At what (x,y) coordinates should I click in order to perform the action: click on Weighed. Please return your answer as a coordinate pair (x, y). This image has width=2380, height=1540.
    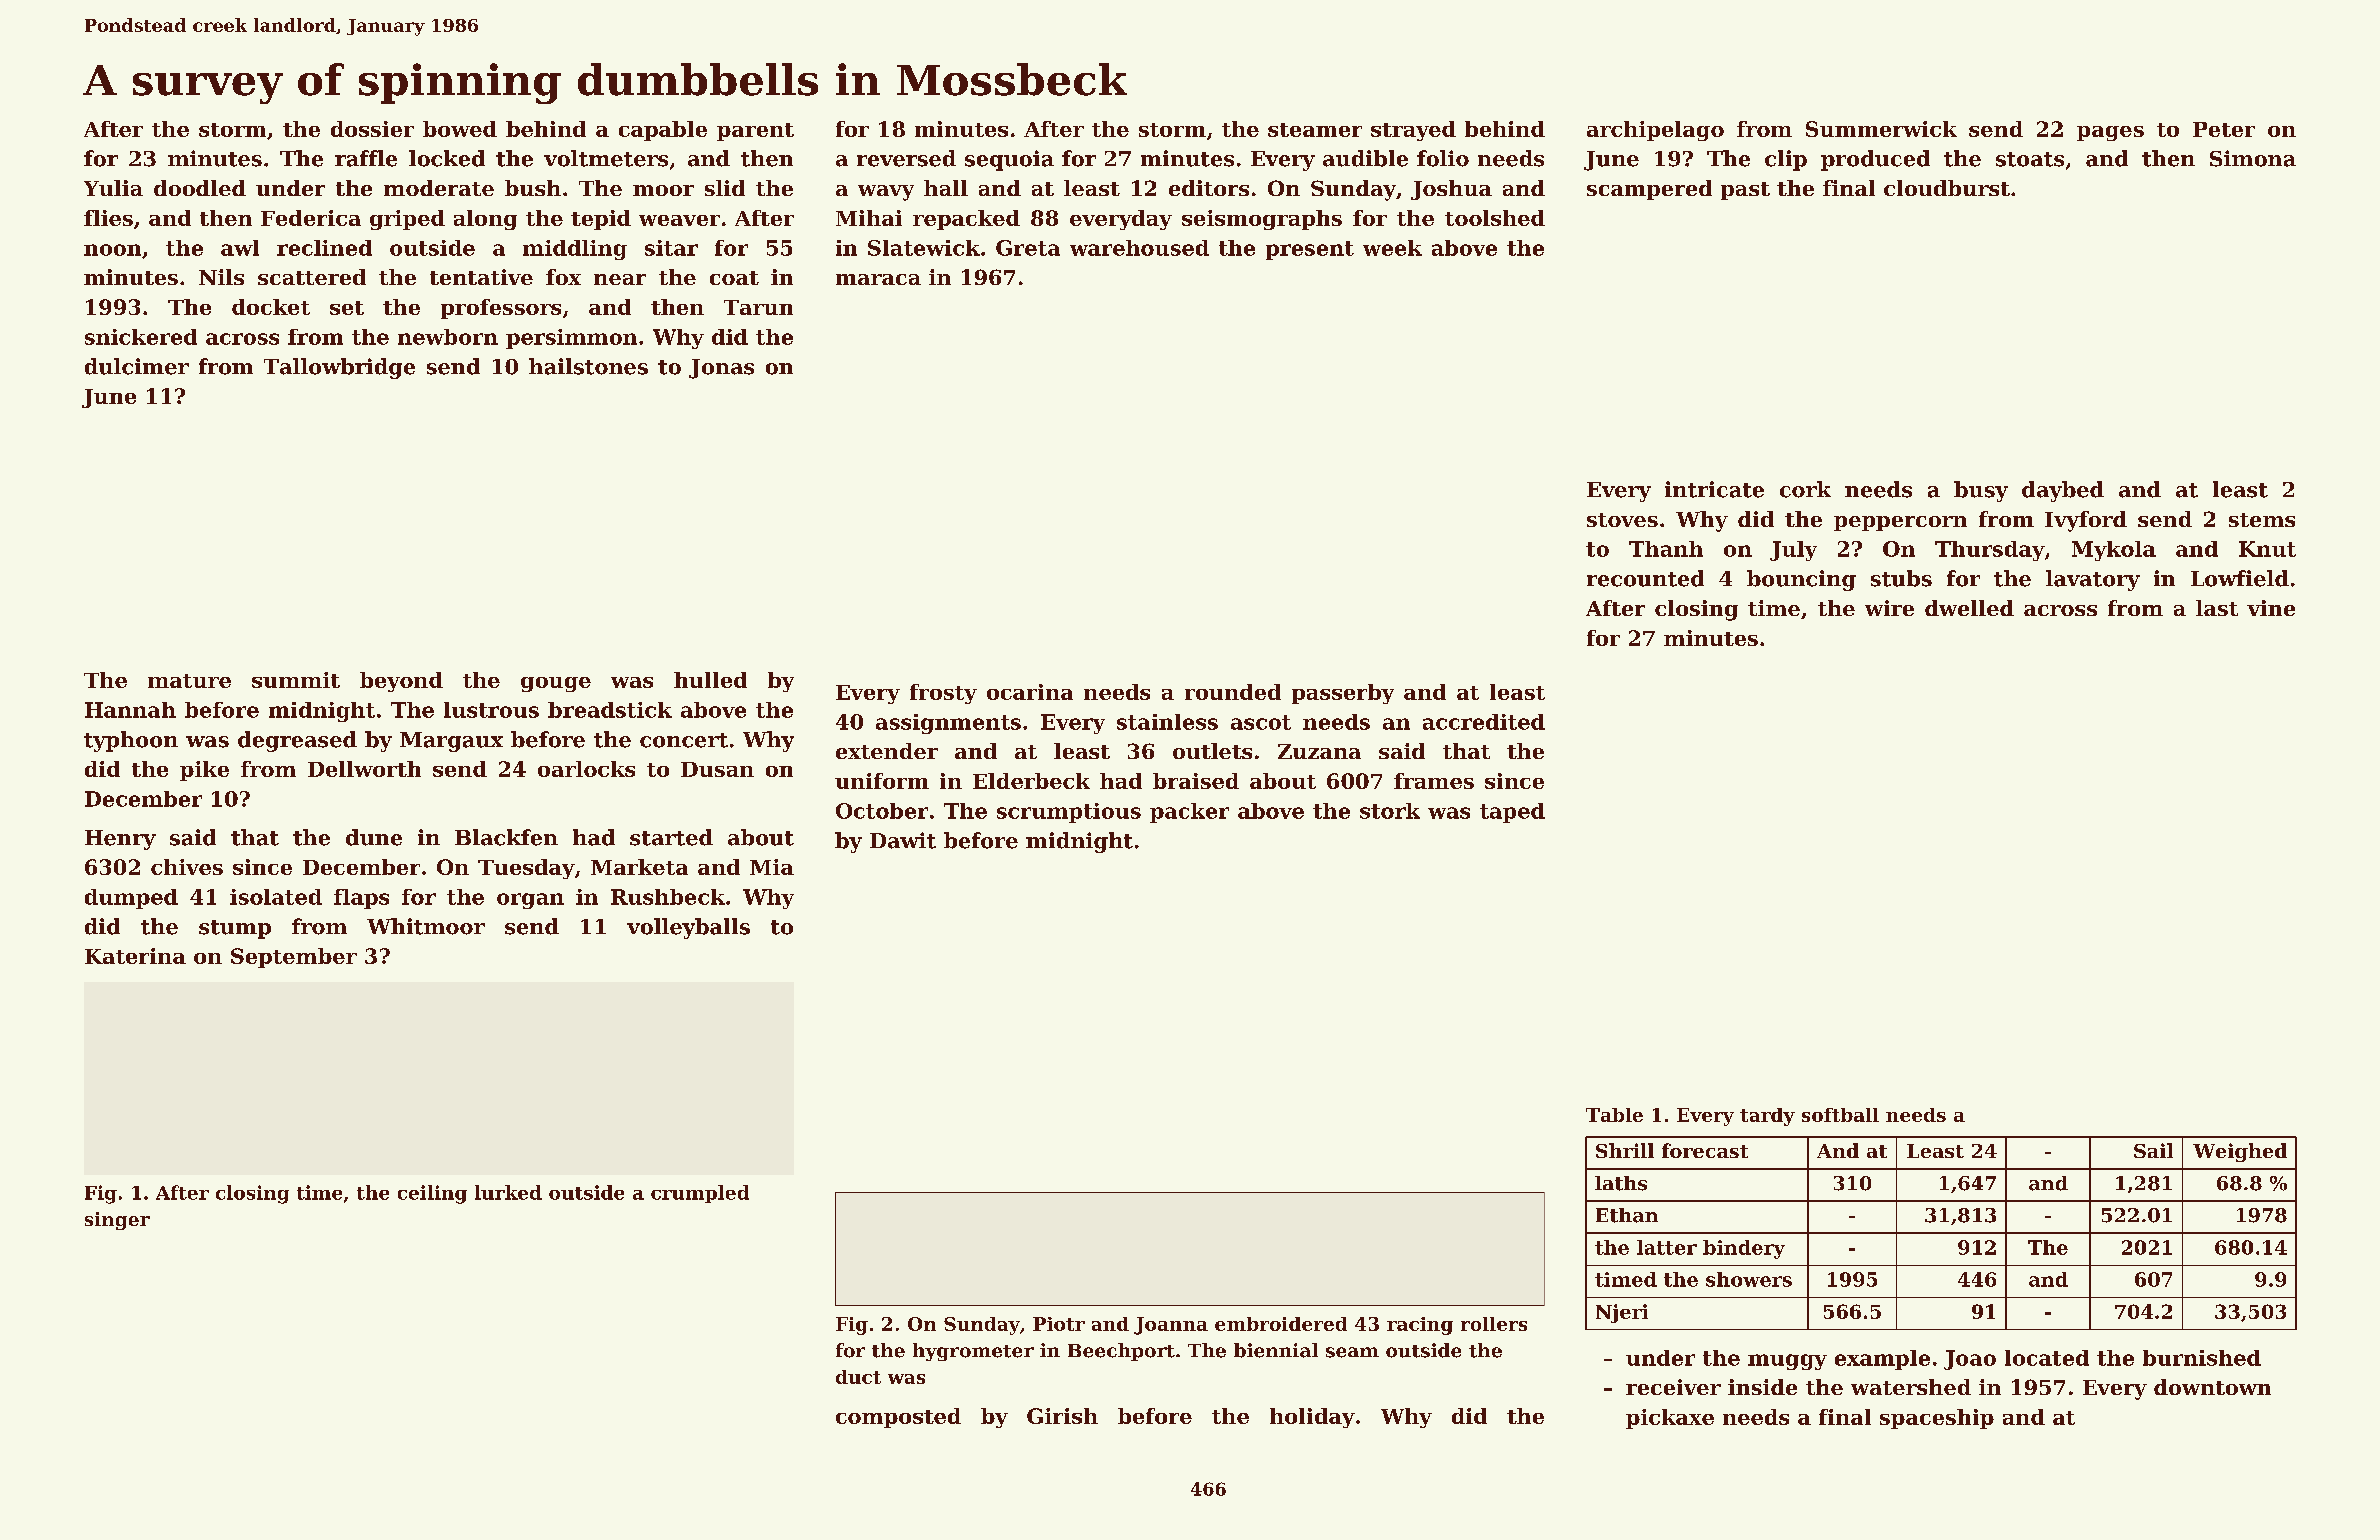
    Looking at the image, I should click on (2240, 1152).
